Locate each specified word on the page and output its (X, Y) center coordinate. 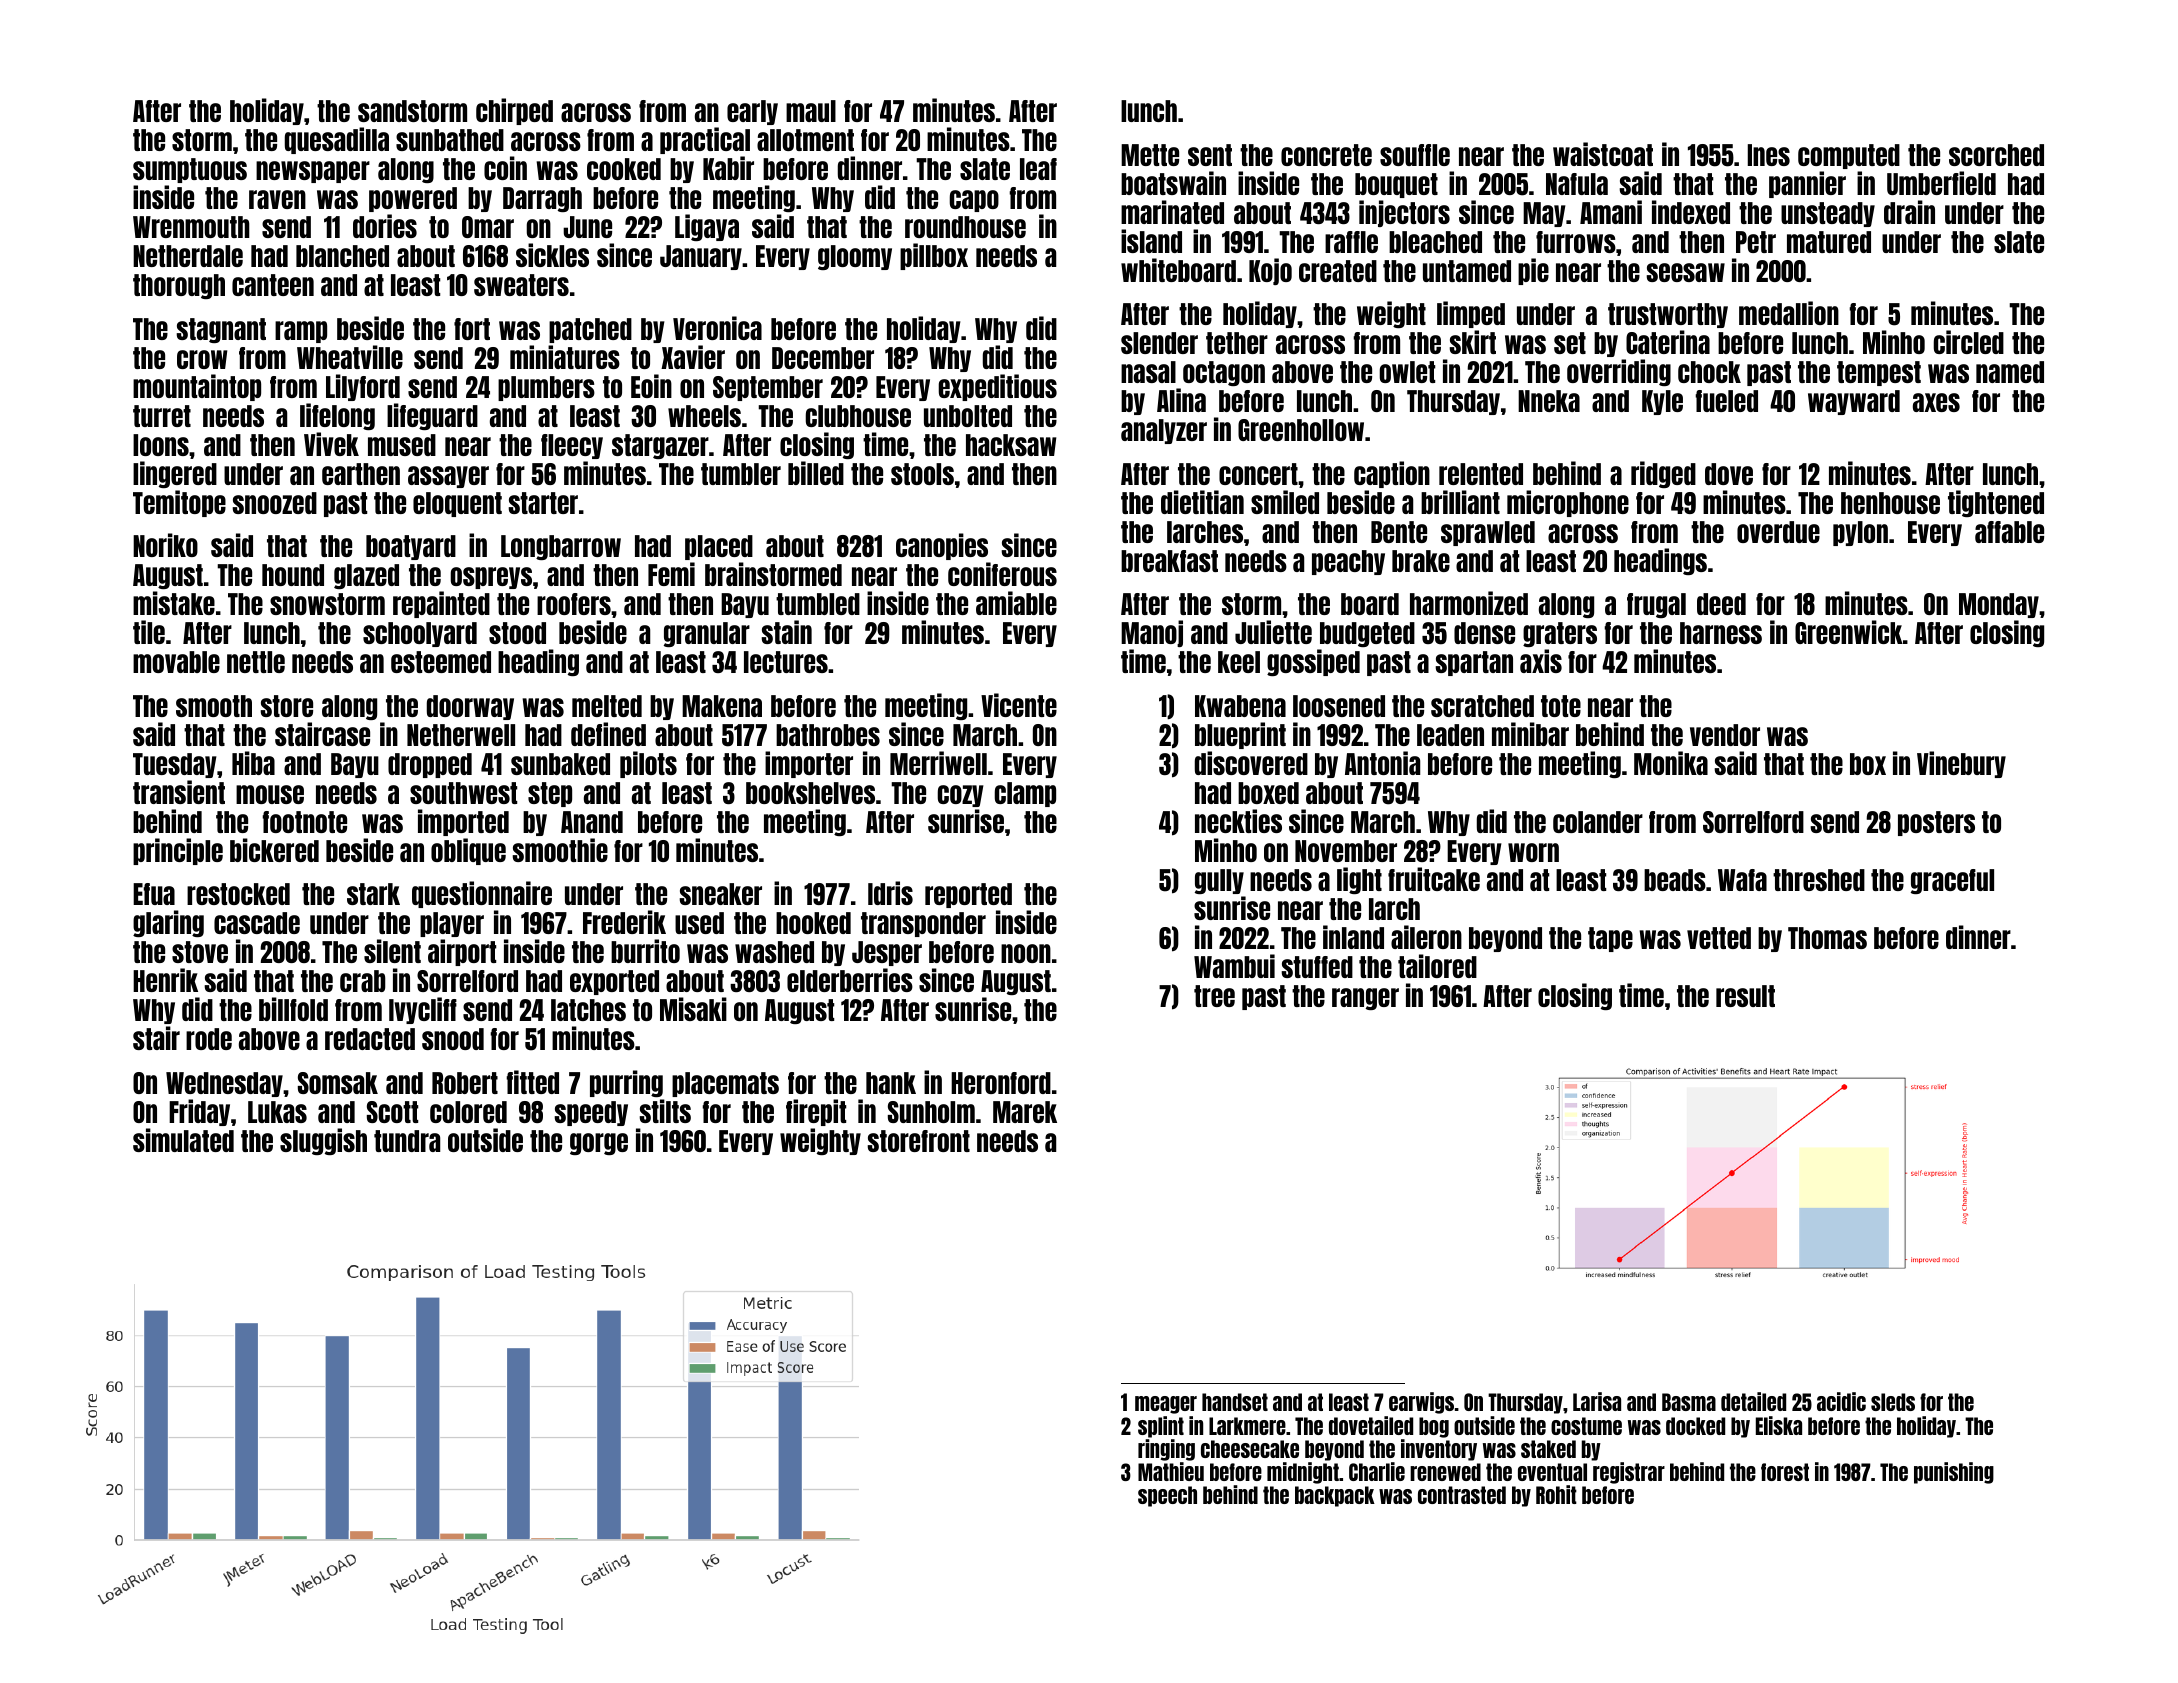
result (1745, 996)
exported (614, 982)
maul (811, 111)
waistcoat (1603, 154)
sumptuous (190, 170)
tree (1214, 996)
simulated (183, 1140)
